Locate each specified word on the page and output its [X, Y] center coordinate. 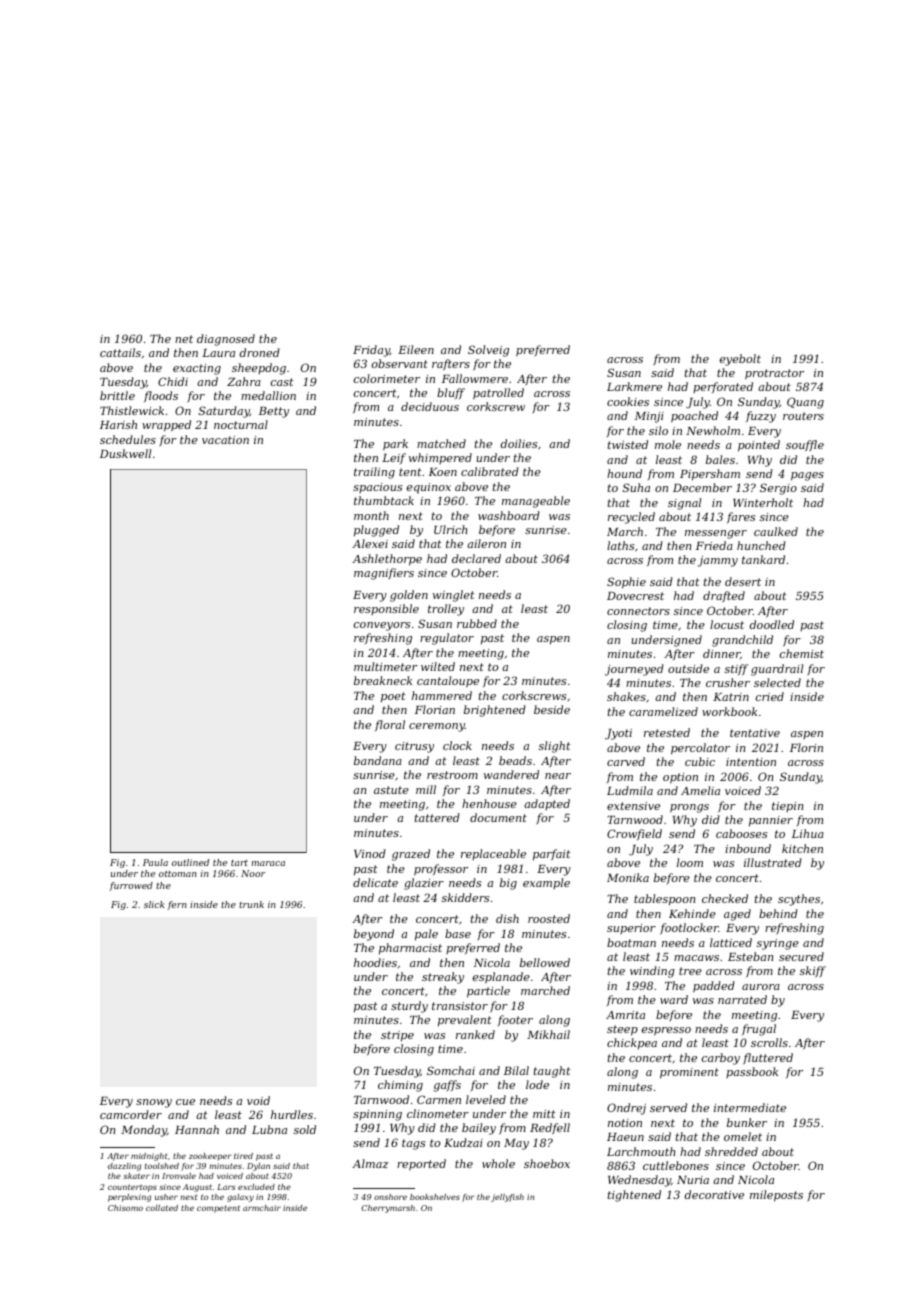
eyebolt [740, 360]
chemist [802, 653]
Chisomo [125, 1208]
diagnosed [226, 340]
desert [743, 581]
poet [393, 697]
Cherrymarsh [388, 1209]
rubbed [477, 623]
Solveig [488, 351]
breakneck [383, 680]
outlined [190, 862]
